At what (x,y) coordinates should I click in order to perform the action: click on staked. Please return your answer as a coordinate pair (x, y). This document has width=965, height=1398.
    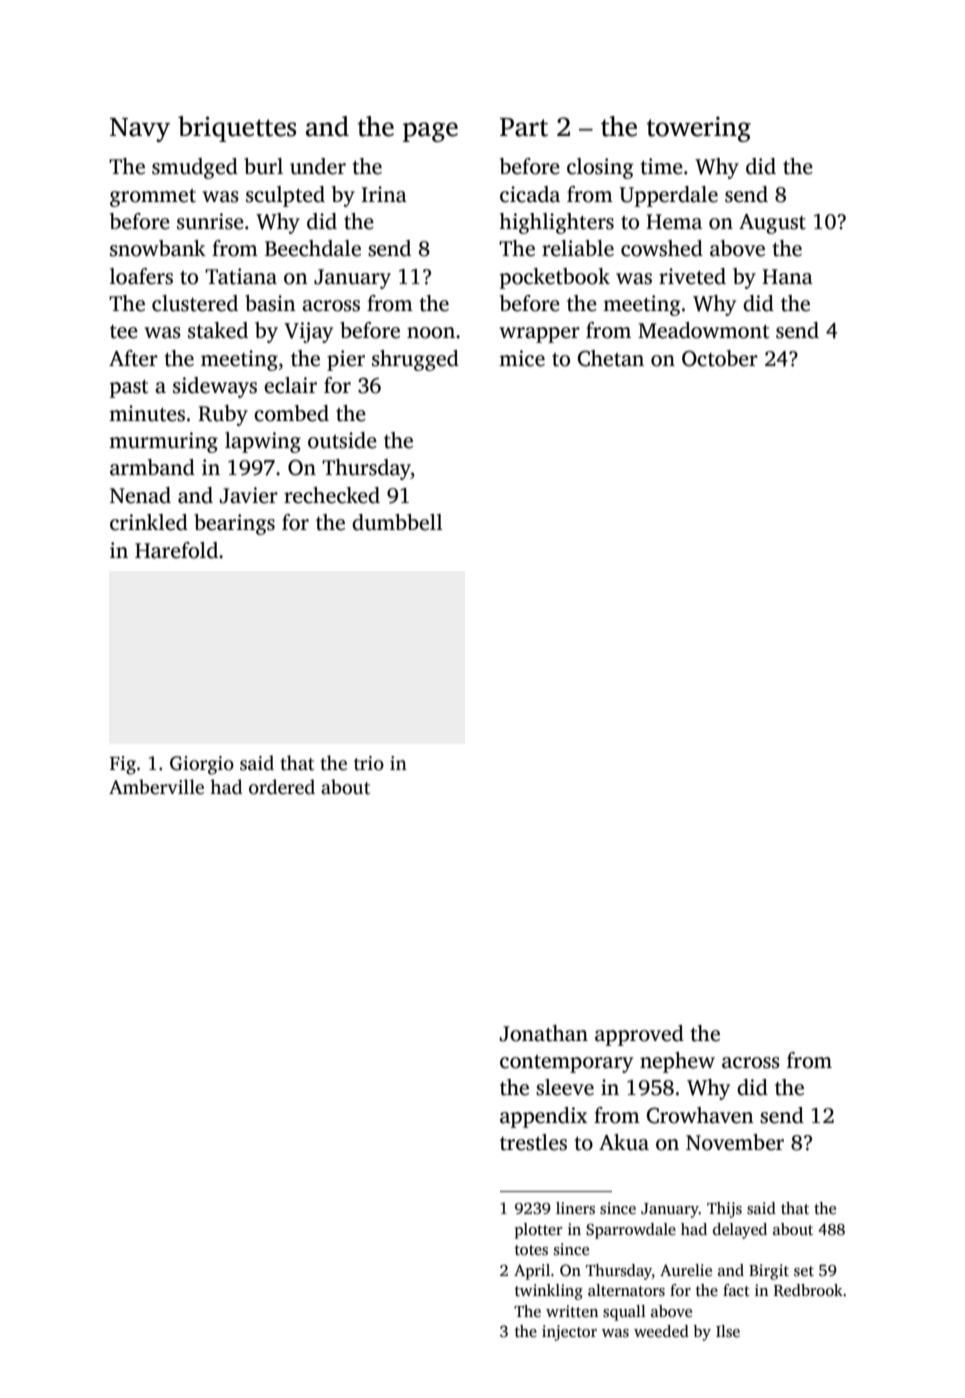
    Looking at the image, I should click on (218, 330).
